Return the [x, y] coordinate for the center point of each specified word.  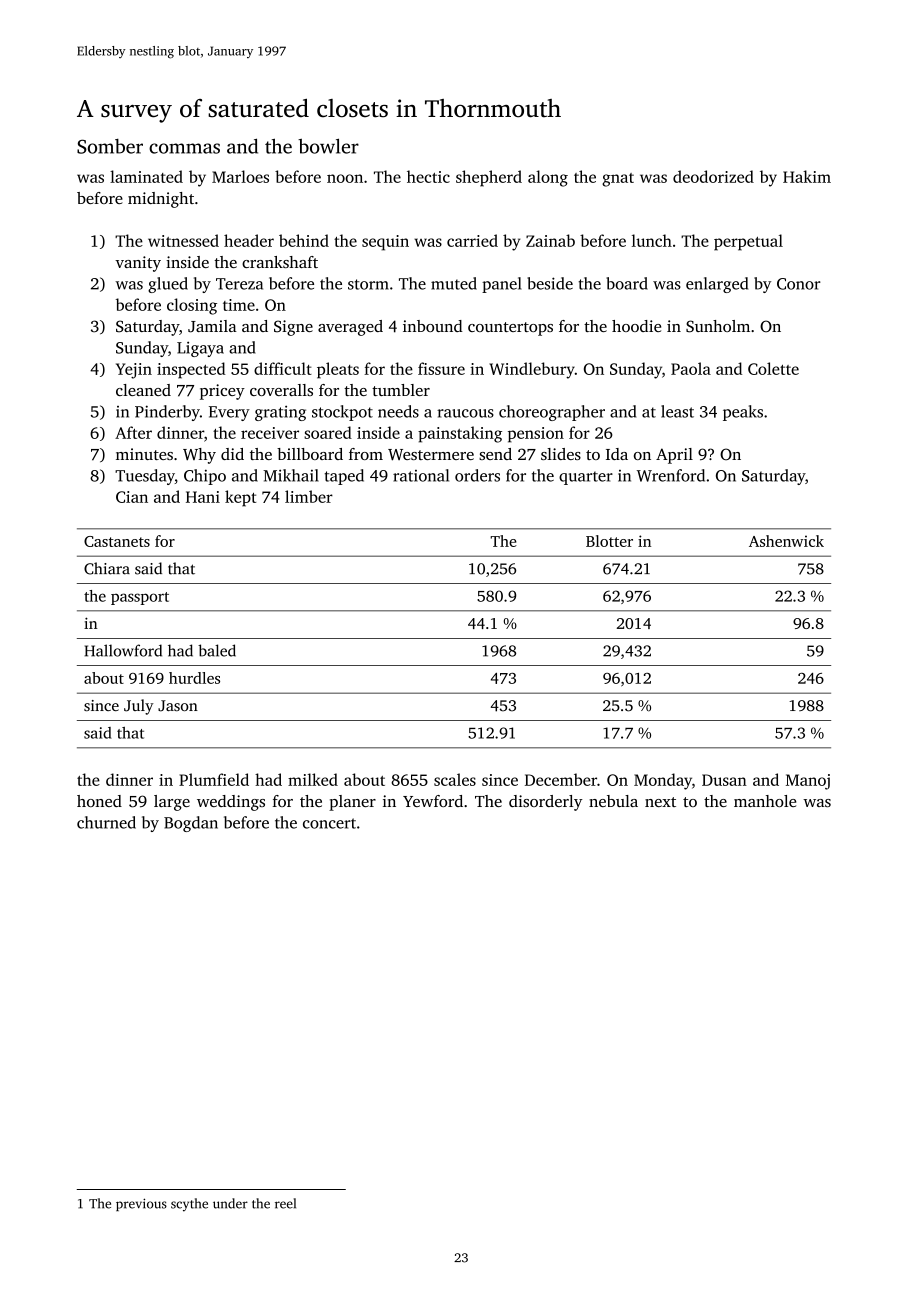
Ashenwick [786, 541]
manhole [765, 801]
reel [285, 1203]
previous [141, 1204]
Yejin [134, 371]
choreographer [552, 413]
